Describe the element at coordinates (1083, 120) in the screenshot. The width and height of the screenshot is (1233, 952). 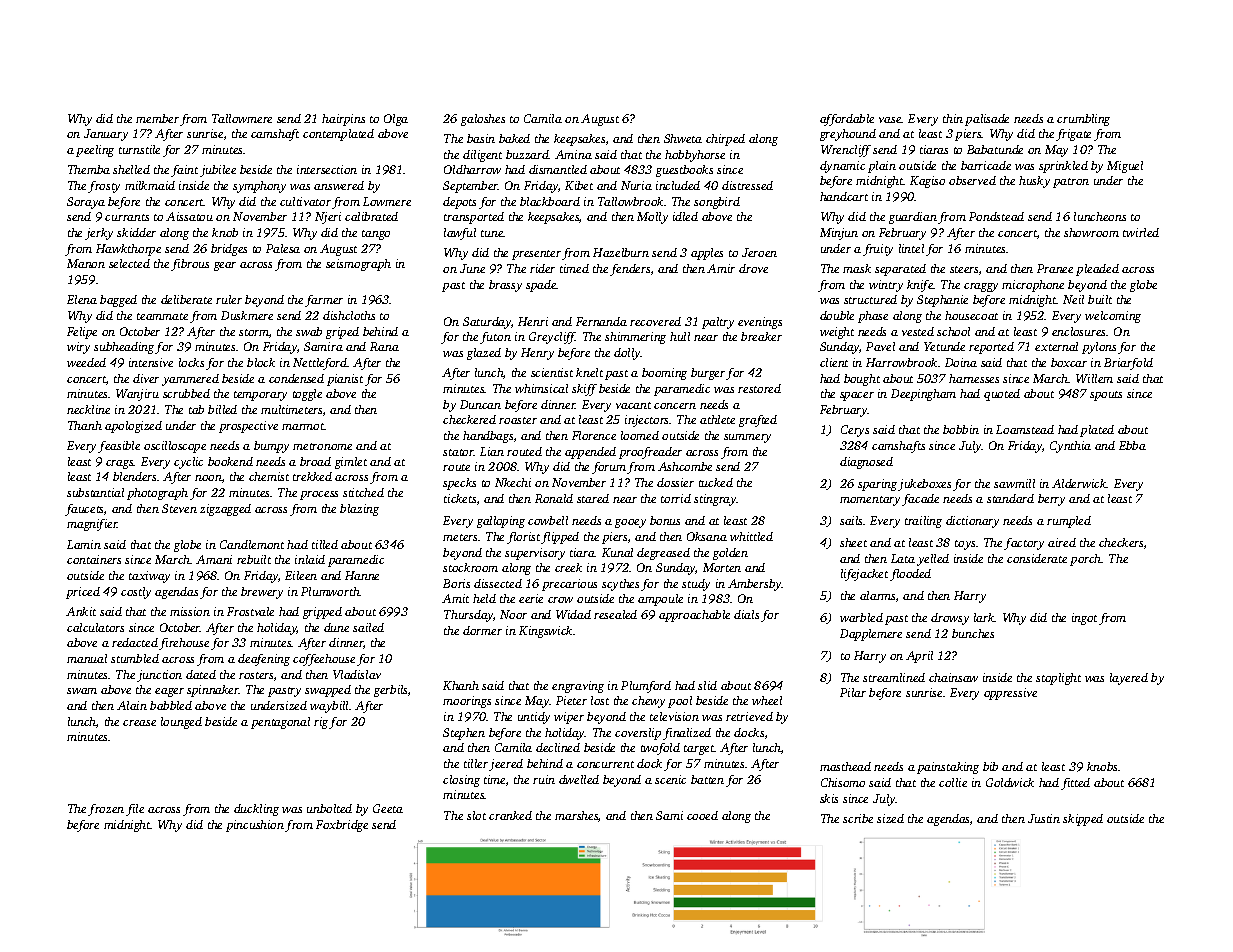
I see `crumbling` at that location.
